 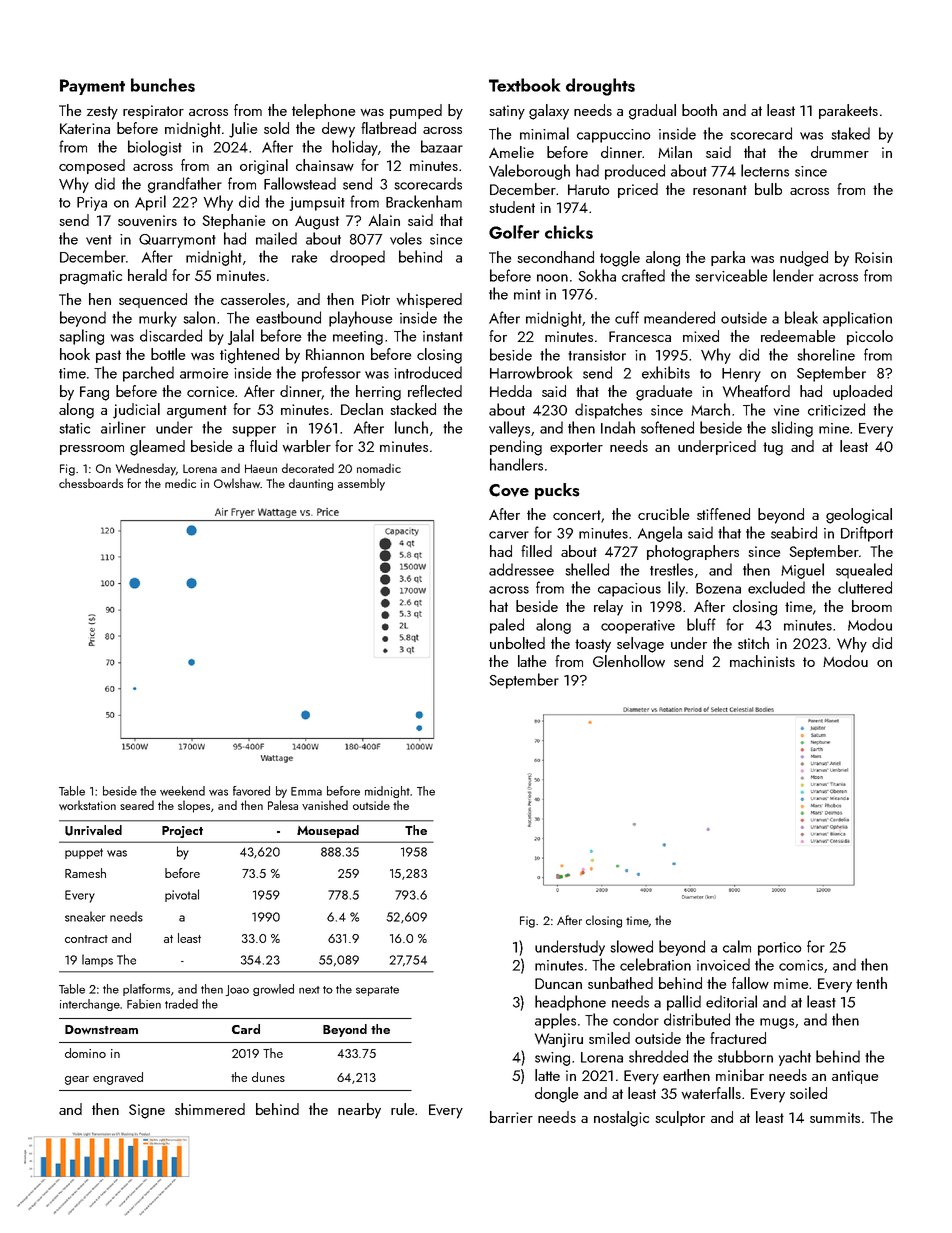 I want to click on Harrowbrook, so click(x=531, y=372).
